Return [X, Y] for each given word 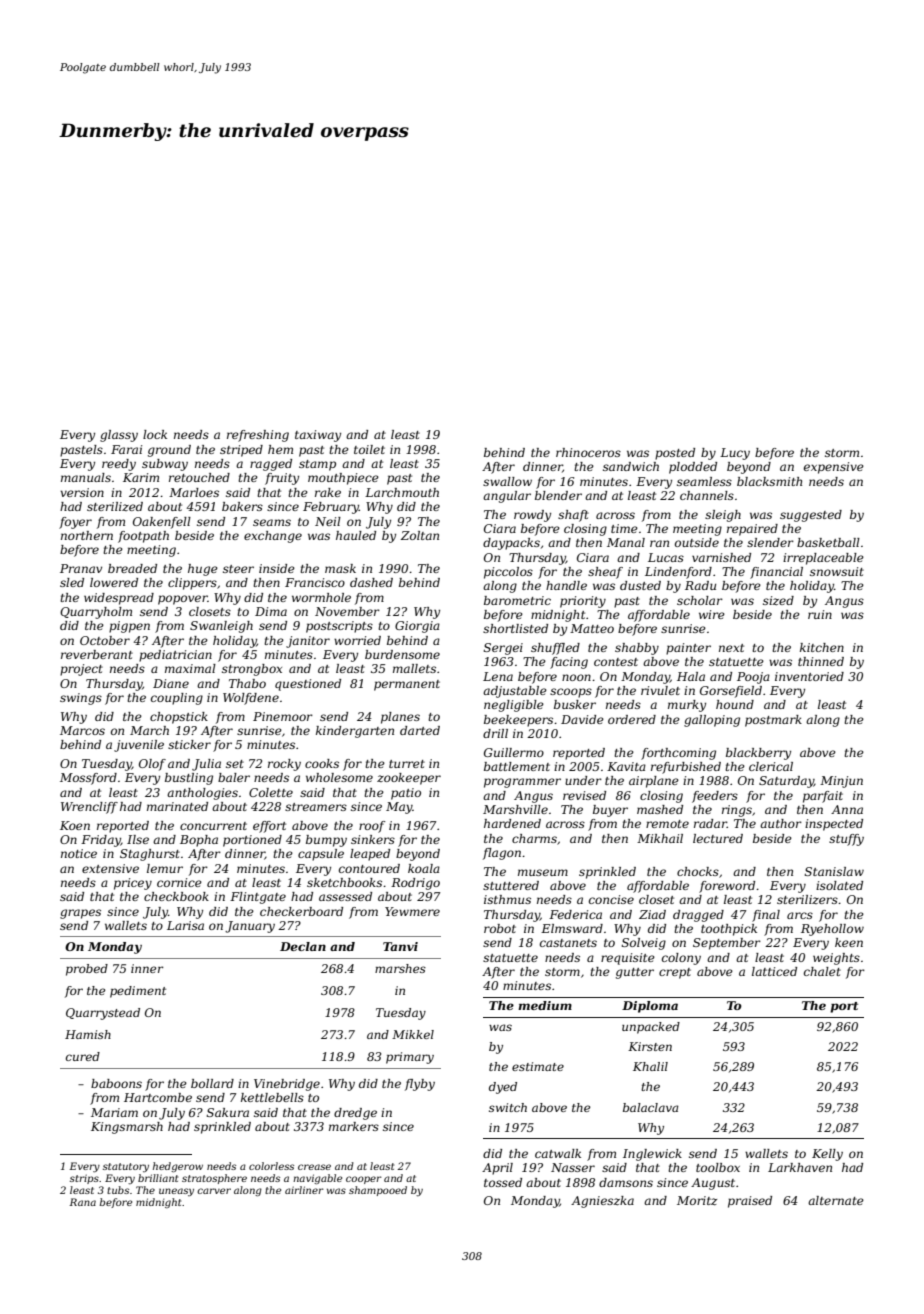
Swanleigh [221, 627]
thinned [821, 661]
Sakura [228, 1112]
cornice [179, 882]
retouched [199, 477]
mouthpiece [343, 479]
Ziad [652, 914]
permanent [407, 685]
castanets [568, 943]
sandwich [631, 466]
